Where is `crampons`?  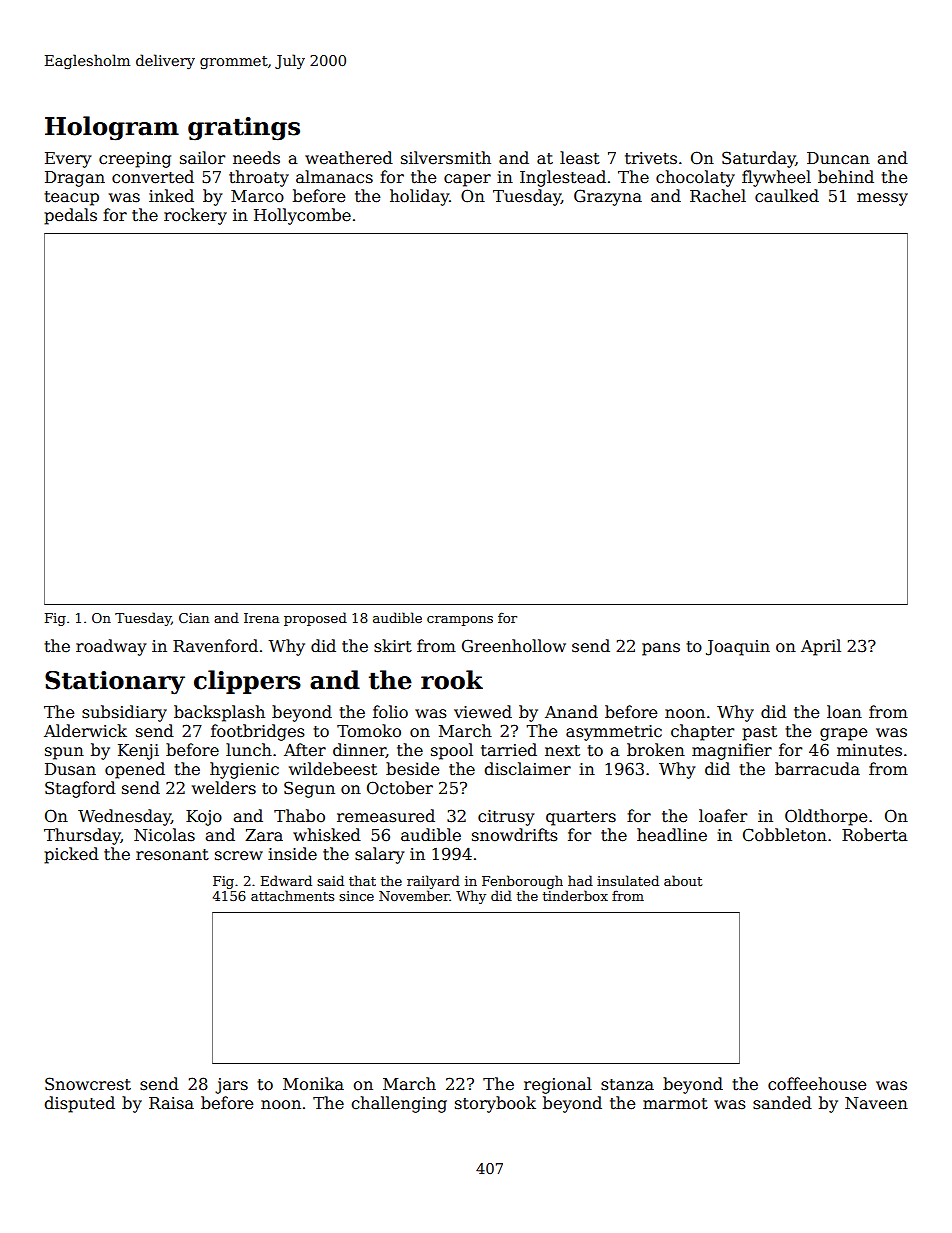 crampons is located at coordinates (460, 621).
